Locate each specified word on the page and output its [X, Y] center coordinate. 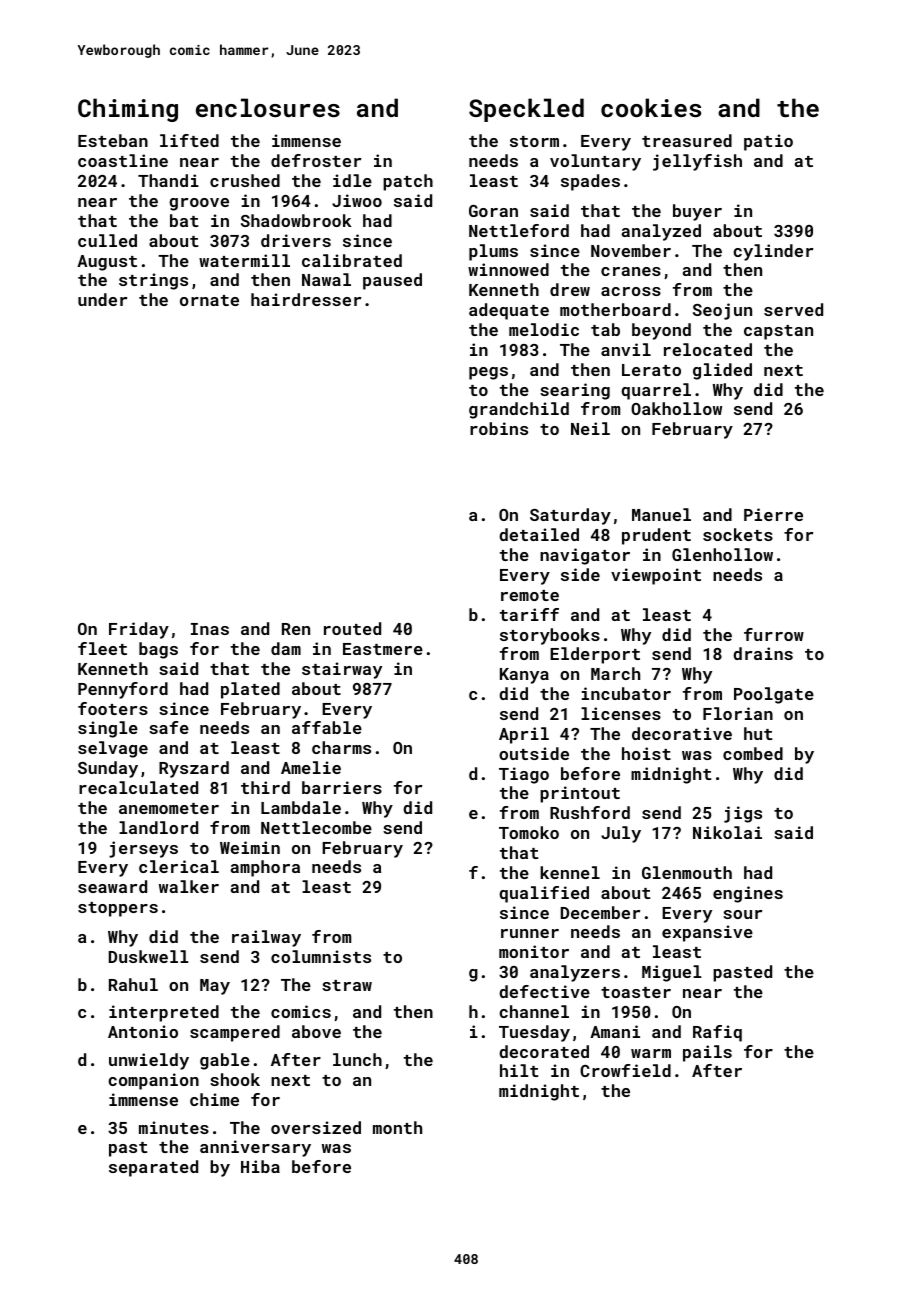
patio [768, 142]
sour [742, 914]
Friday [139, 630]
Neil [590, 428]
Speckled [526, 110]
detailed [539, 534]
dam [286, 648]
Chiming [128, 110]
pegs [488, 373]
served [793, 309]
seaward [112, 886]
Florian [738, 713]
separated [153, 1168]
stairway [342, 670]
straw [347, 985]
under [102, 299]
